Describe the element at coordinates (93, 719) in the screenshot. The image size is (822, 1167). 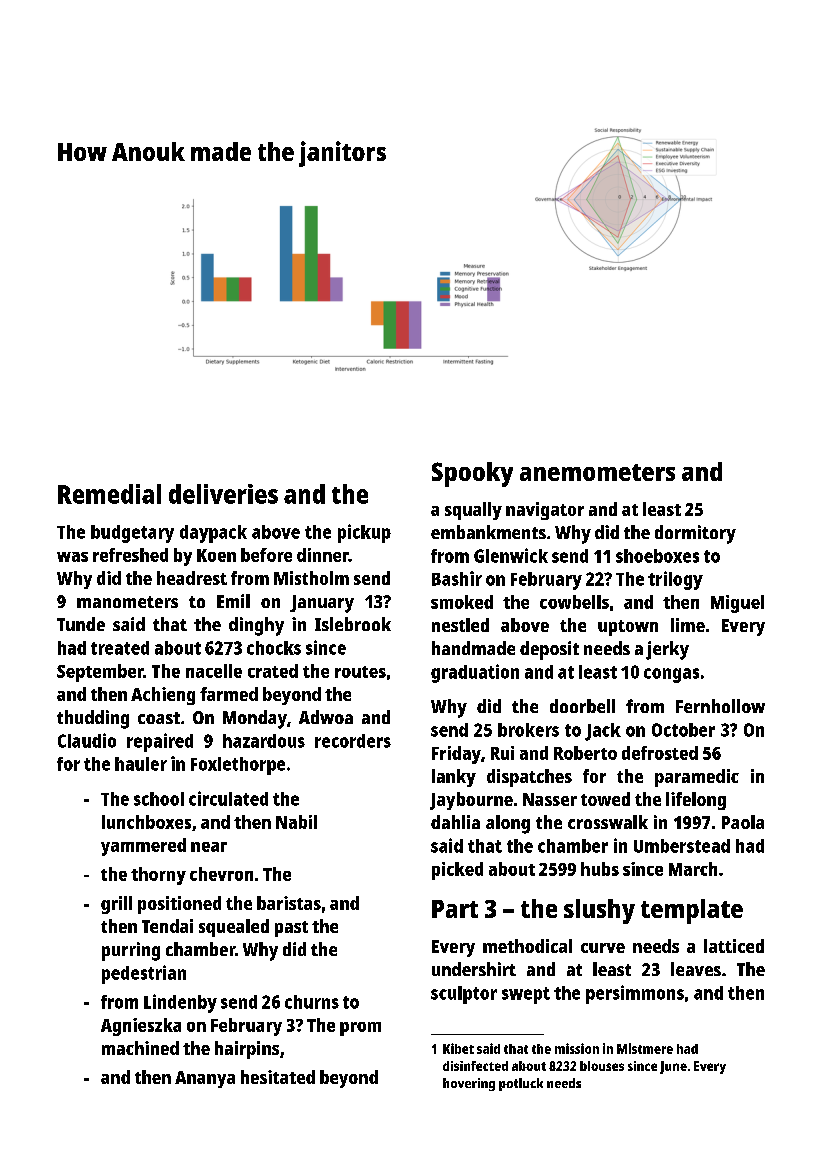
I see `thudding` at that location.
